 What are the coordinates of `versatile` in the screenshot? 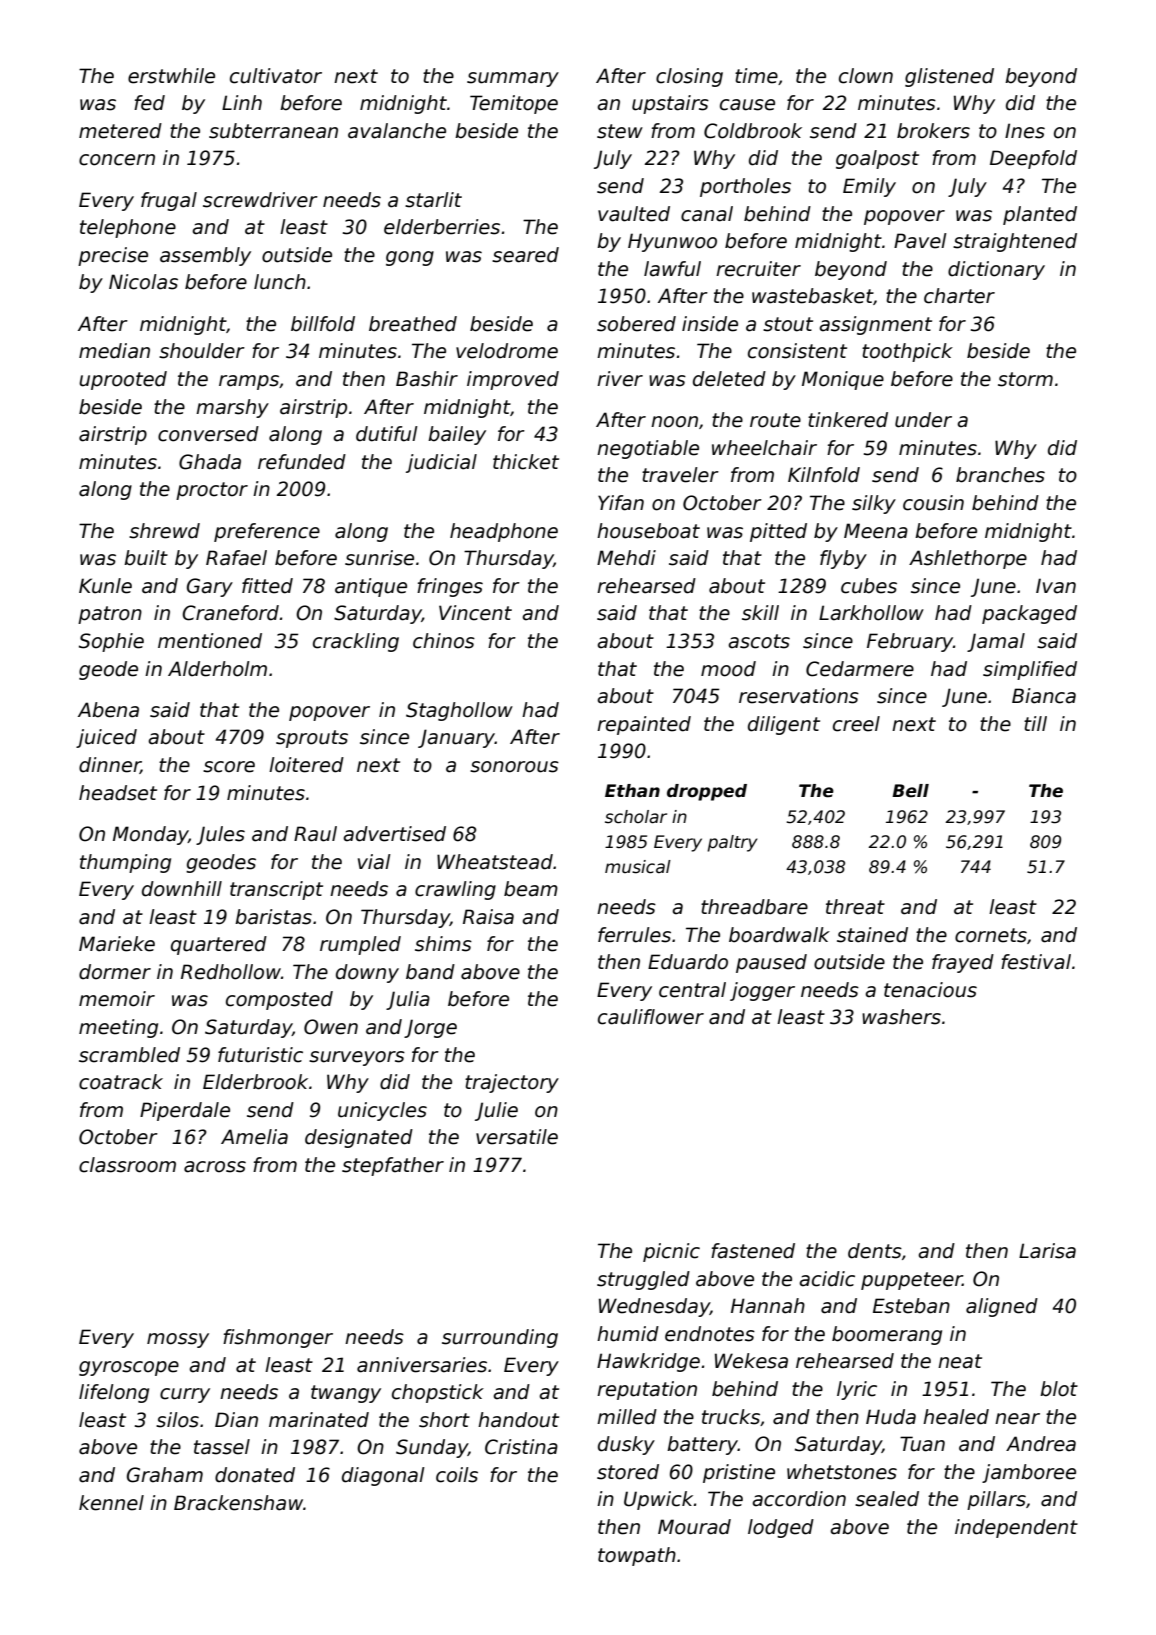 It's located at (517, 1137).
